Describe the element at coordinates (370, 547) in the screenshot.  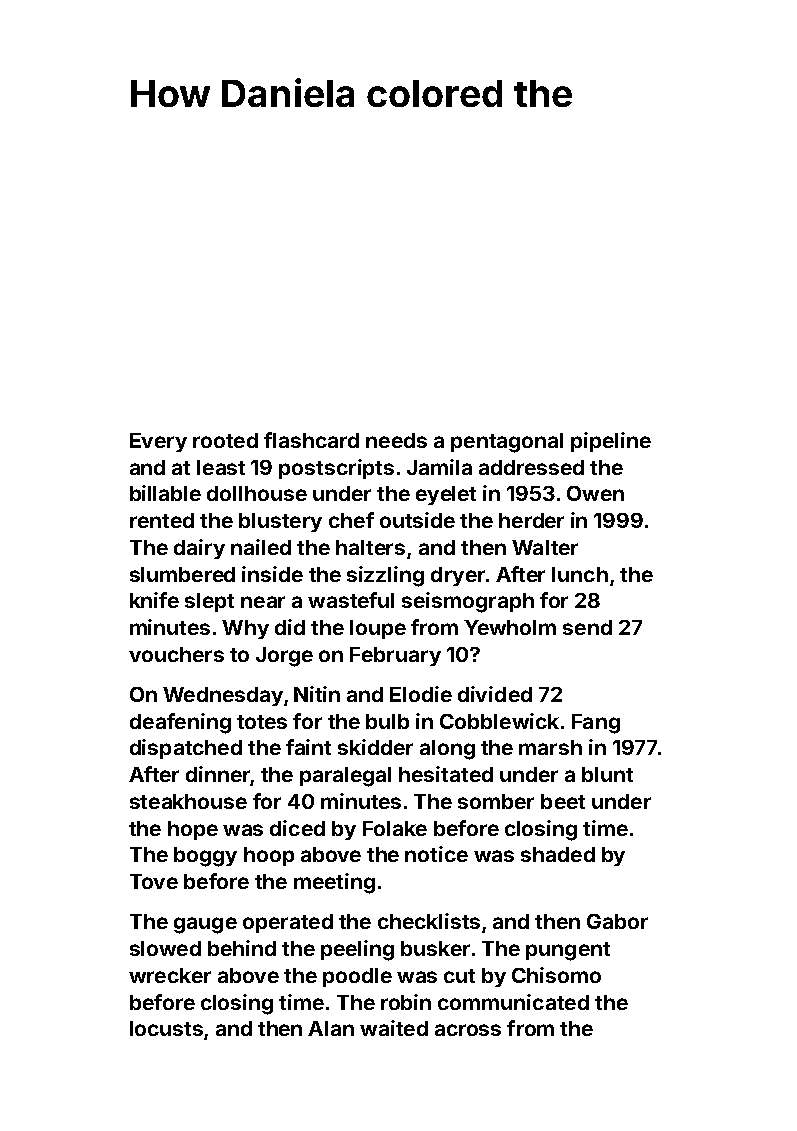
I see `halters` at that location.
